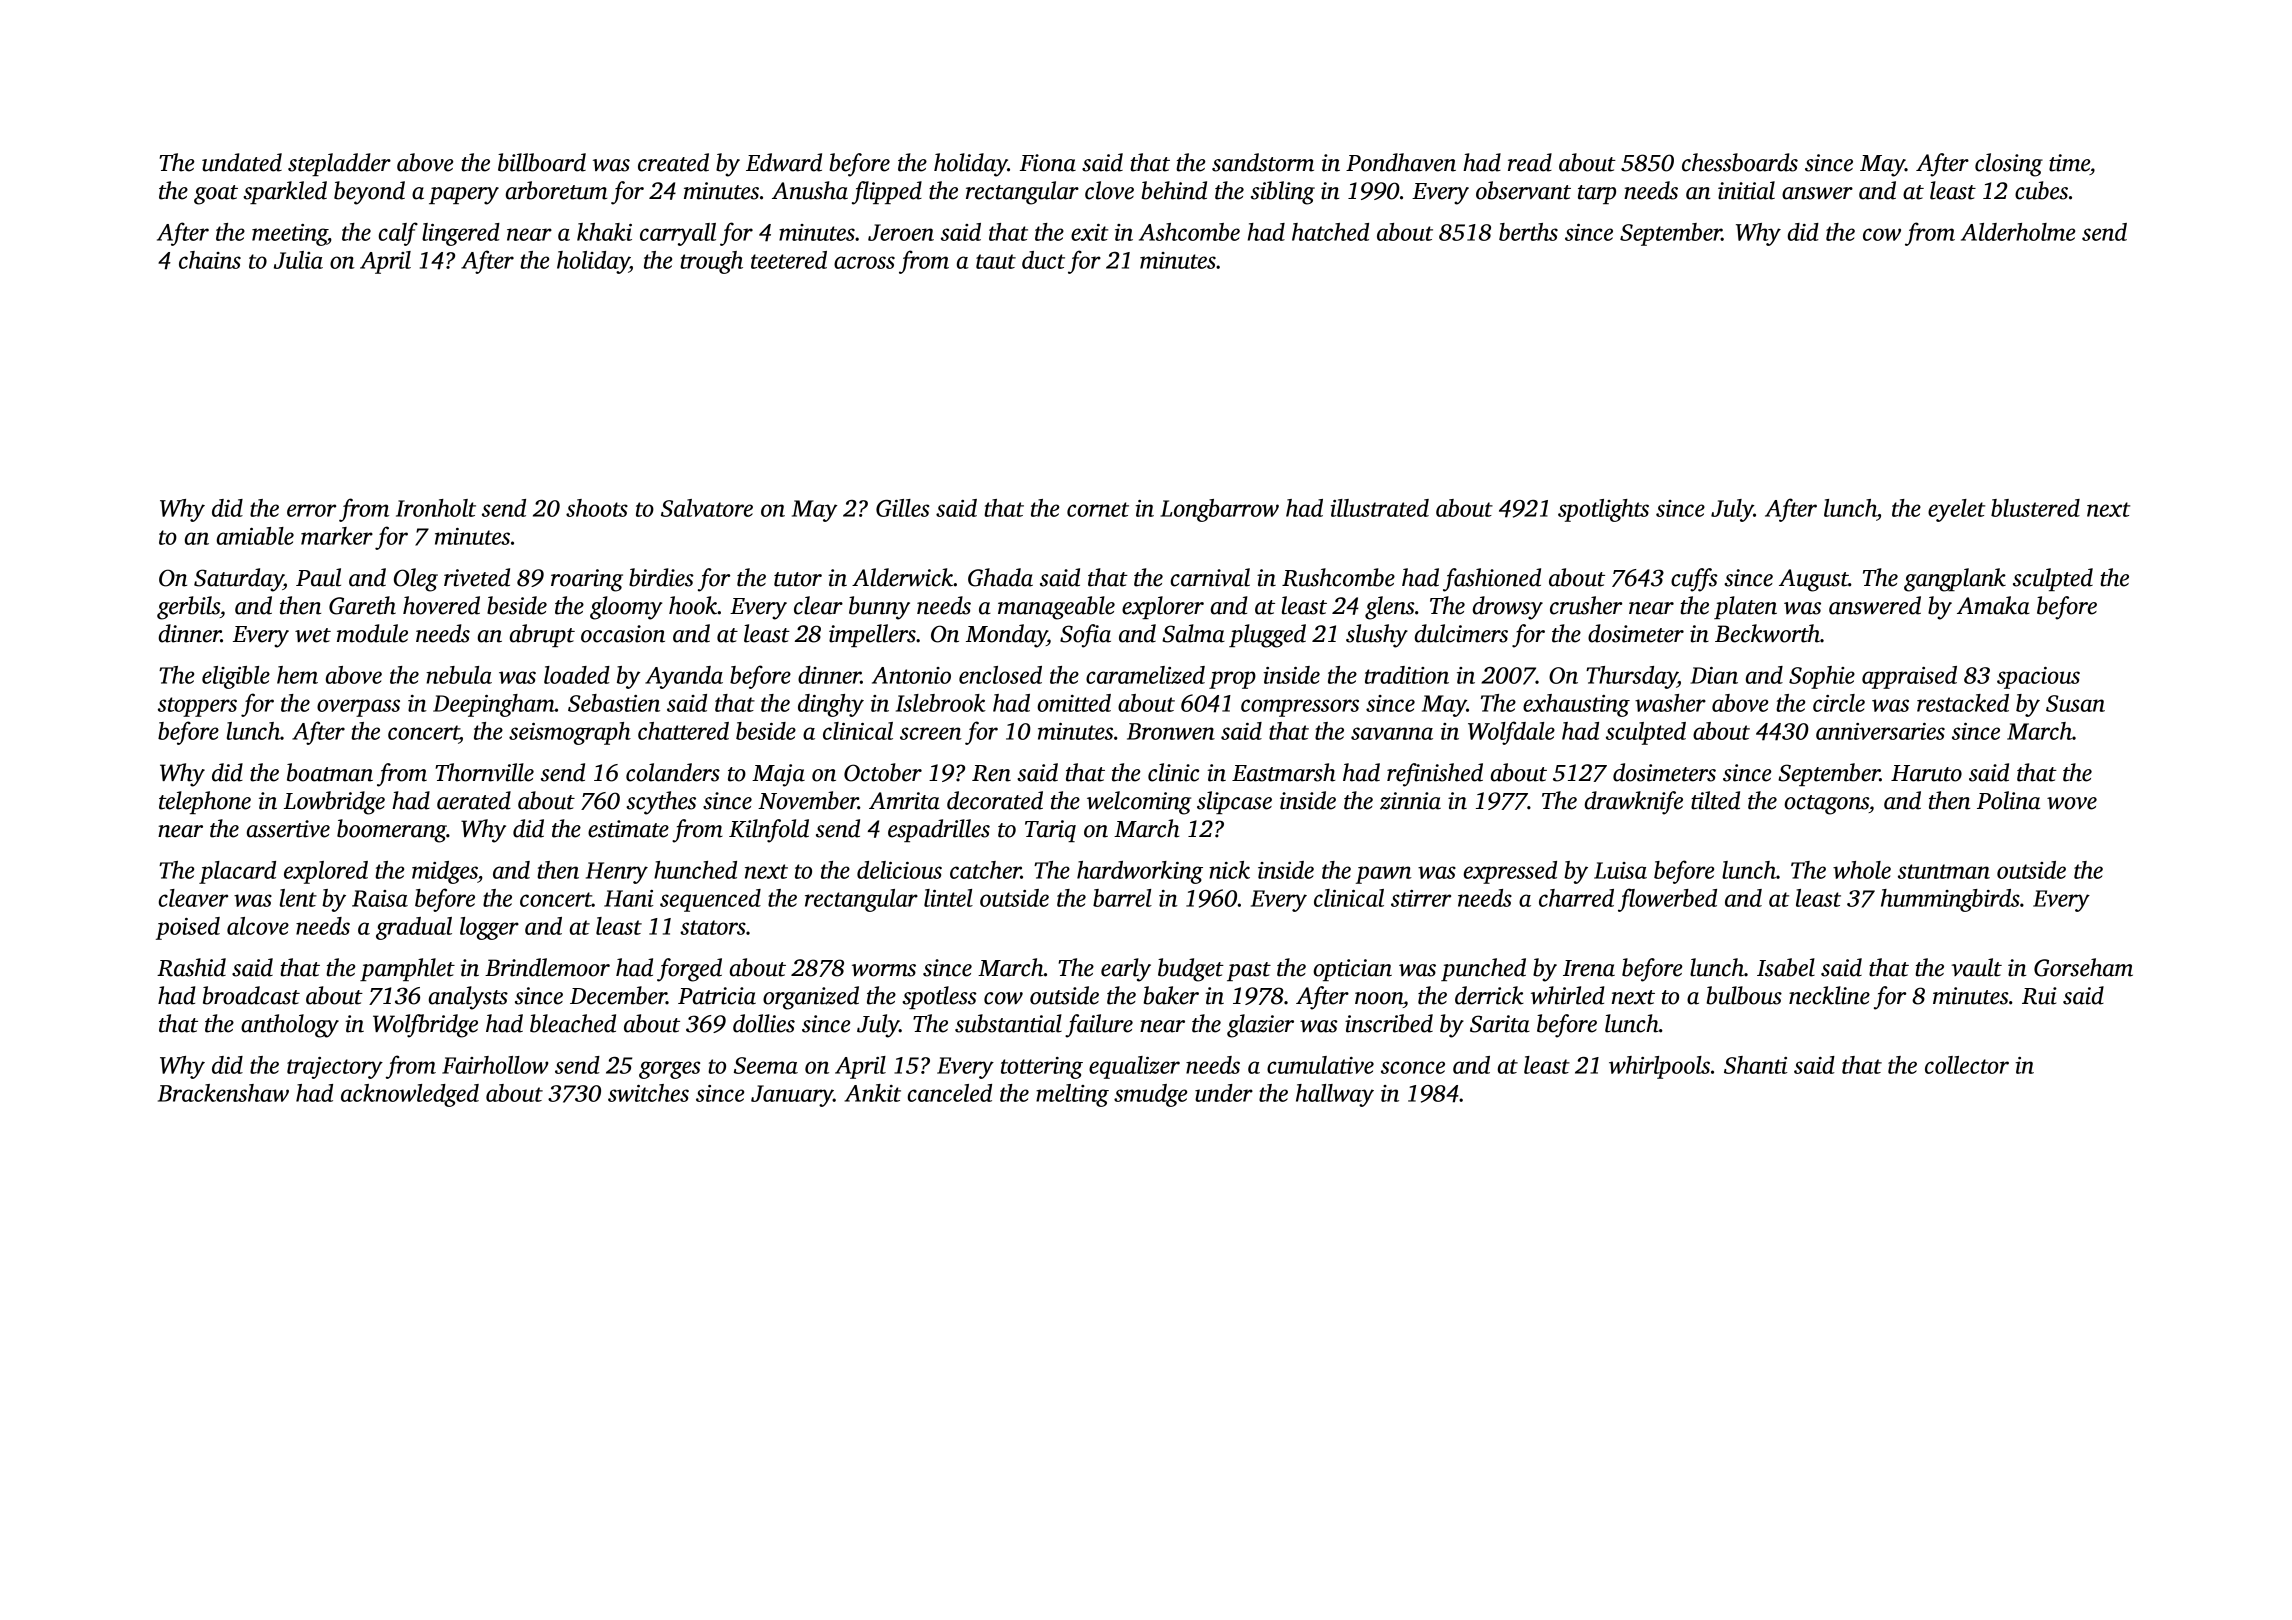  What do you see at coordinates (2035, 508) in the screenshot?
I see `blustered` at bounding box center [2035, 508].
